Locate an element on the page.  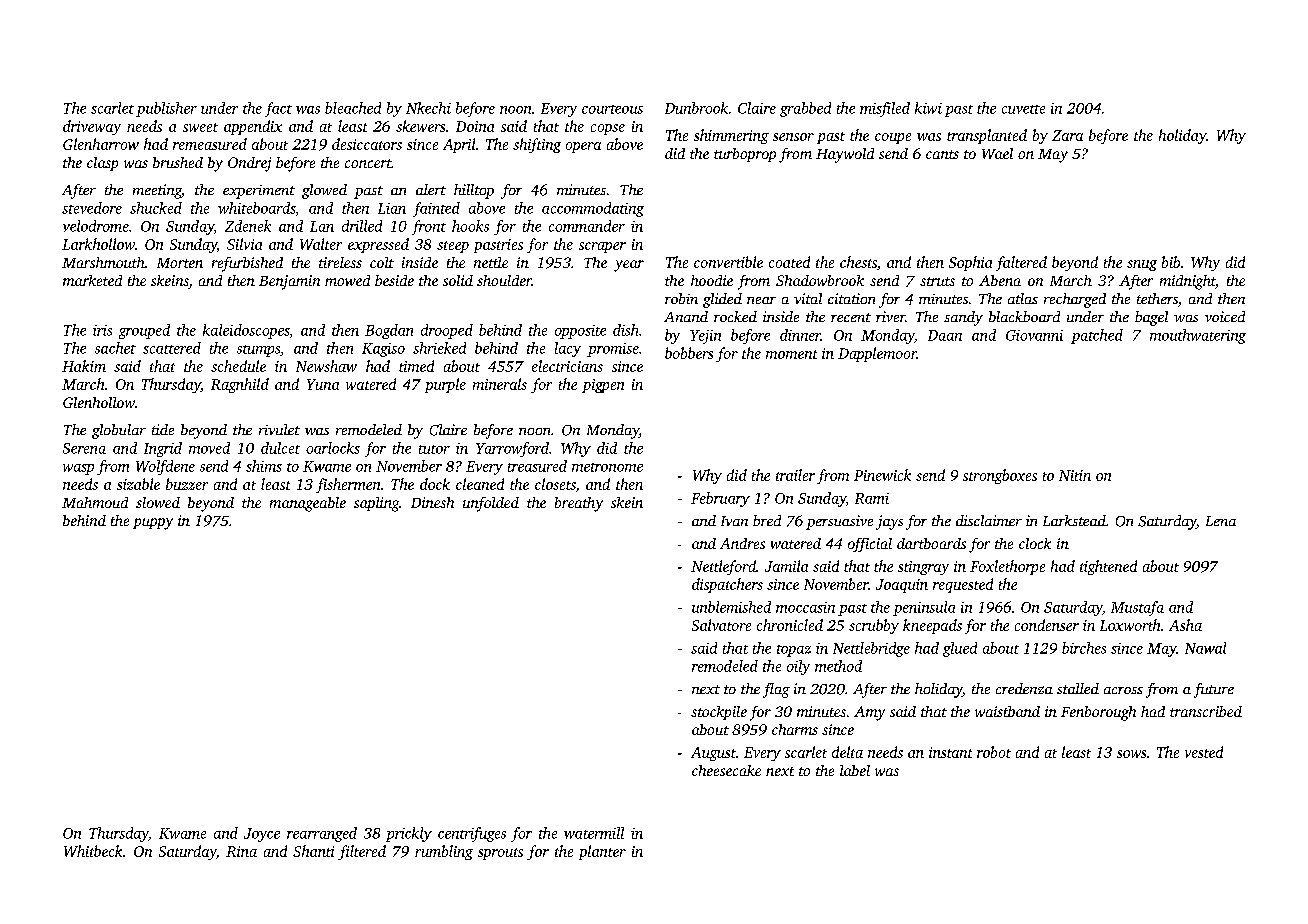
cuvette is located at coordinates (1023, 109).
